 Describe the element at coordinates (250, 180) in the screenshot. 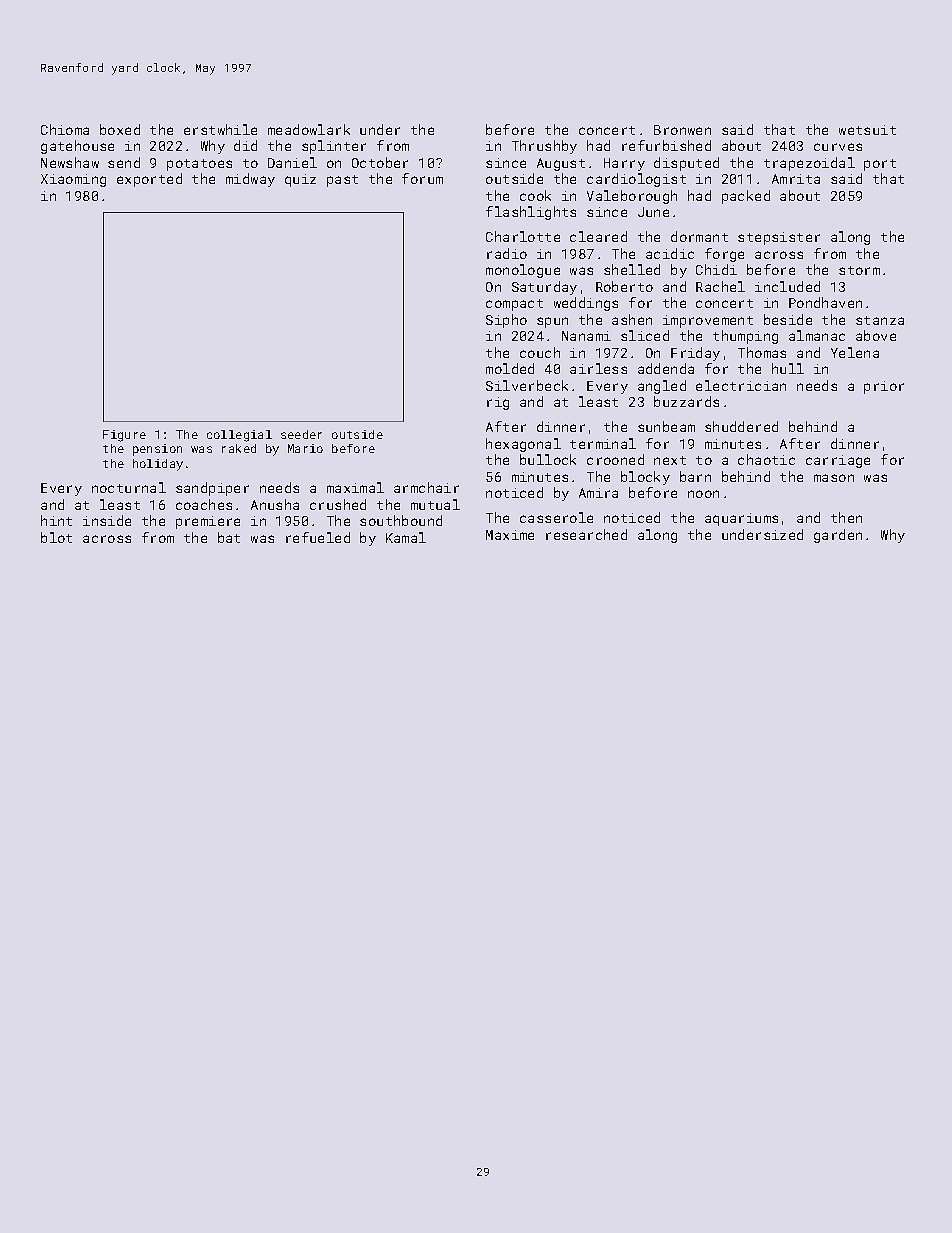

I see `midway` at that location.
